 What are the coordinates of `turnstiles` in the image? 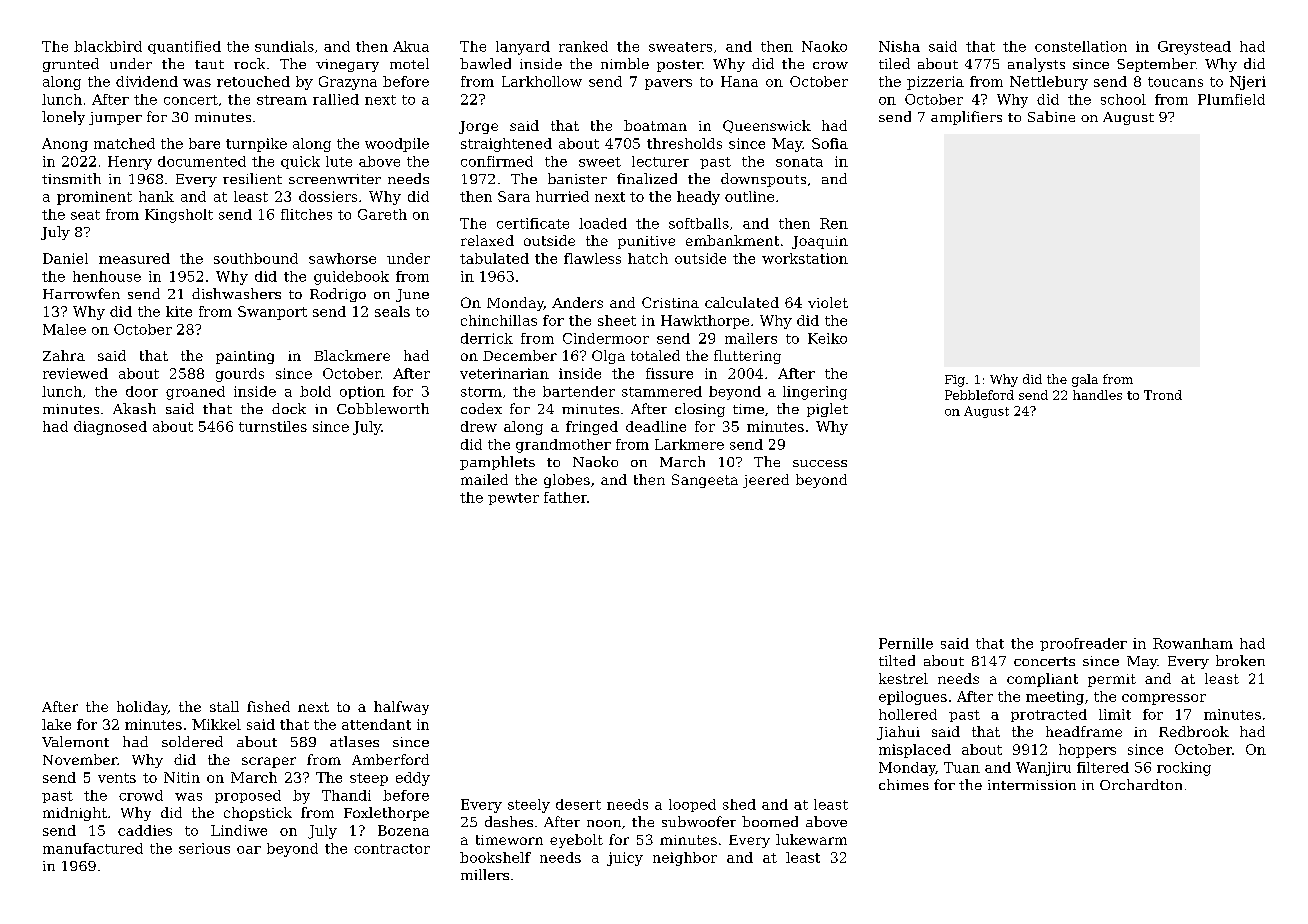 It's located at (273, 426).
